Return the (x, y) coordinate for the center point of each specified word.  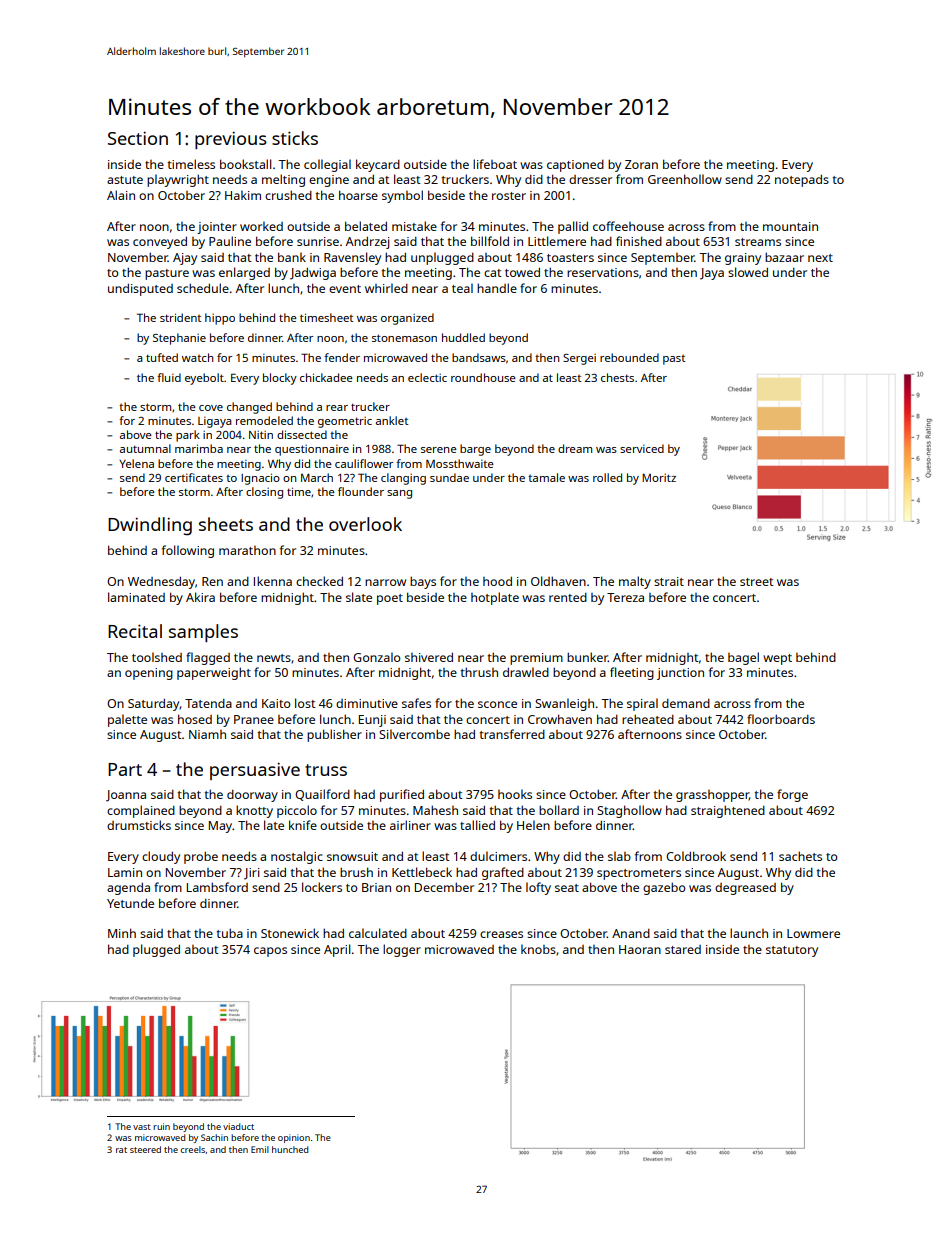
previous (231, 140)
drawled (526, 672)
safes (416, 703)
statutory (792, 951)
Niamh (207, 734)
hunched (290, 1149)
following (188, 551)
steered (145, 1149)
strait (669, 581)
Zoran (641, 164)
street (757, 582)
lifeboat (495, 164)
